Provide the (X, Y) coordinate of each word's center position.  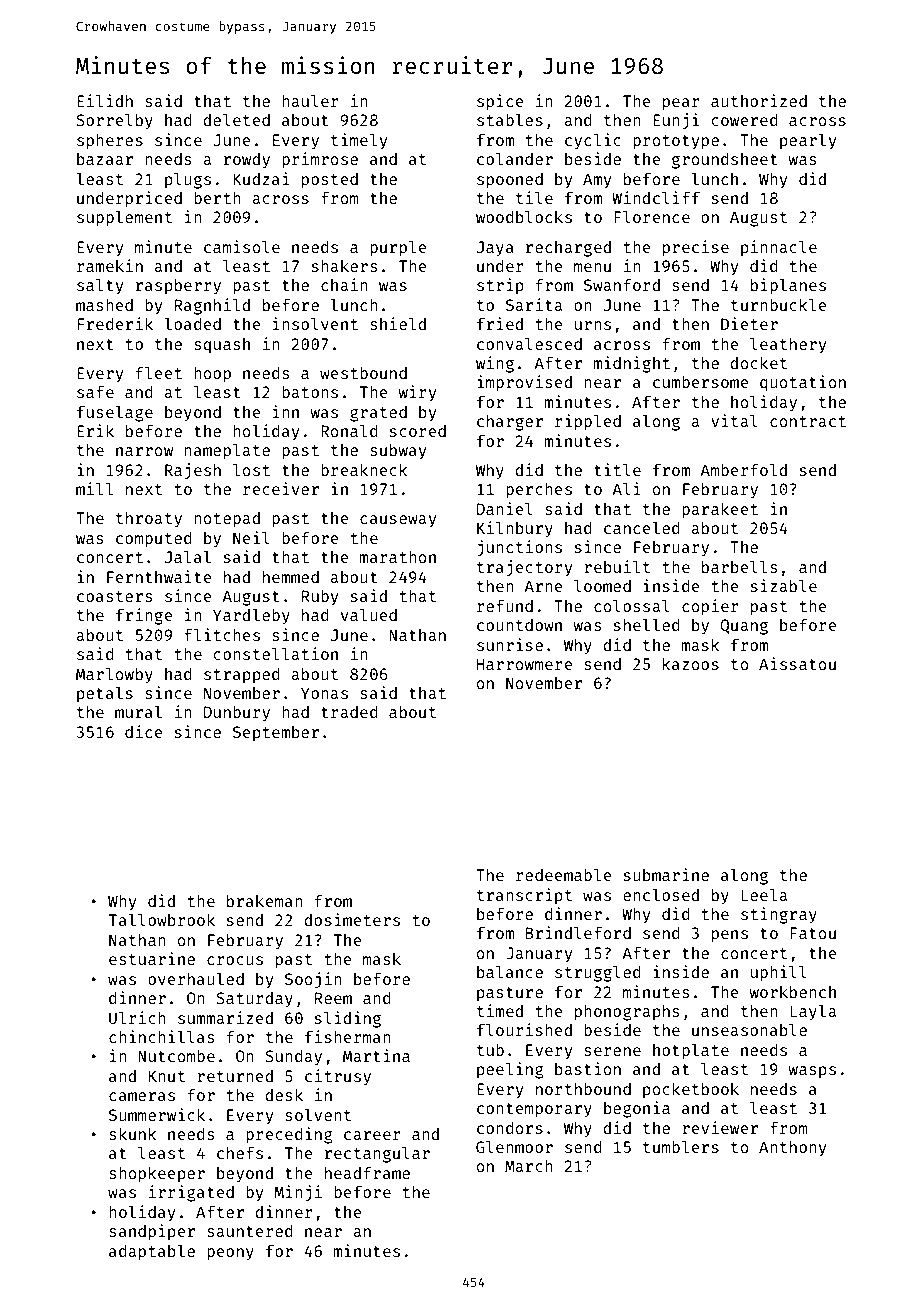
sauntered (249, 1231)
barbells (739, 566)
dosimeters (352, 919)
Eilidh (105, 100)
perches (539, 491)
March (529, 1166)
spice (500, 102)
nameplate (227, 451)
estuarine (152, 958)
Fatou (813, 933)
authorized (759, 100)
